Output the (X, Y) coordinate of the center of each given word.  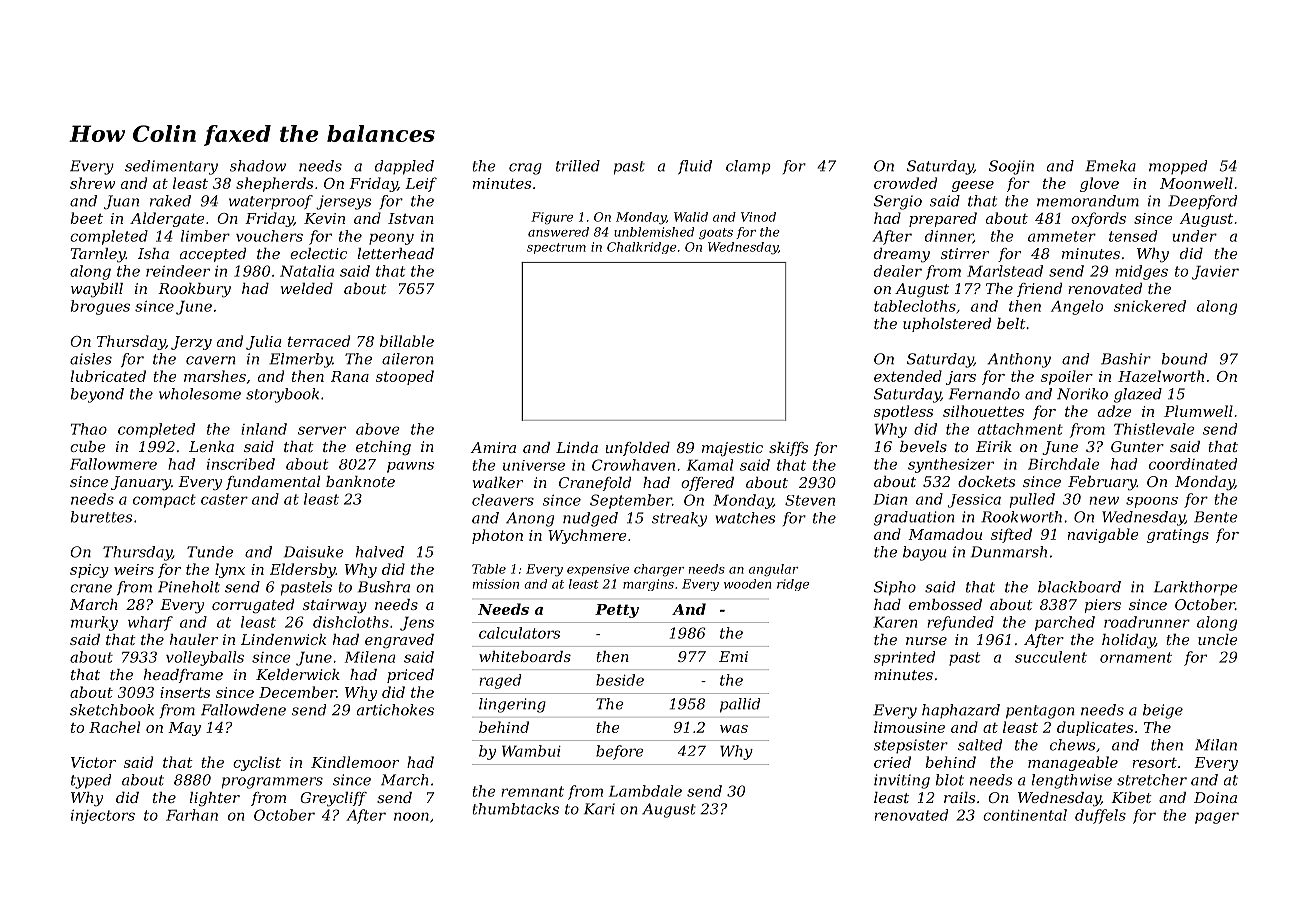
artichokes (395, 710)
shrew (92, 183)
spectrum (556, 248)
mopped (1178, 167)
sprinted (904, 658)
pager (1217, 818)
